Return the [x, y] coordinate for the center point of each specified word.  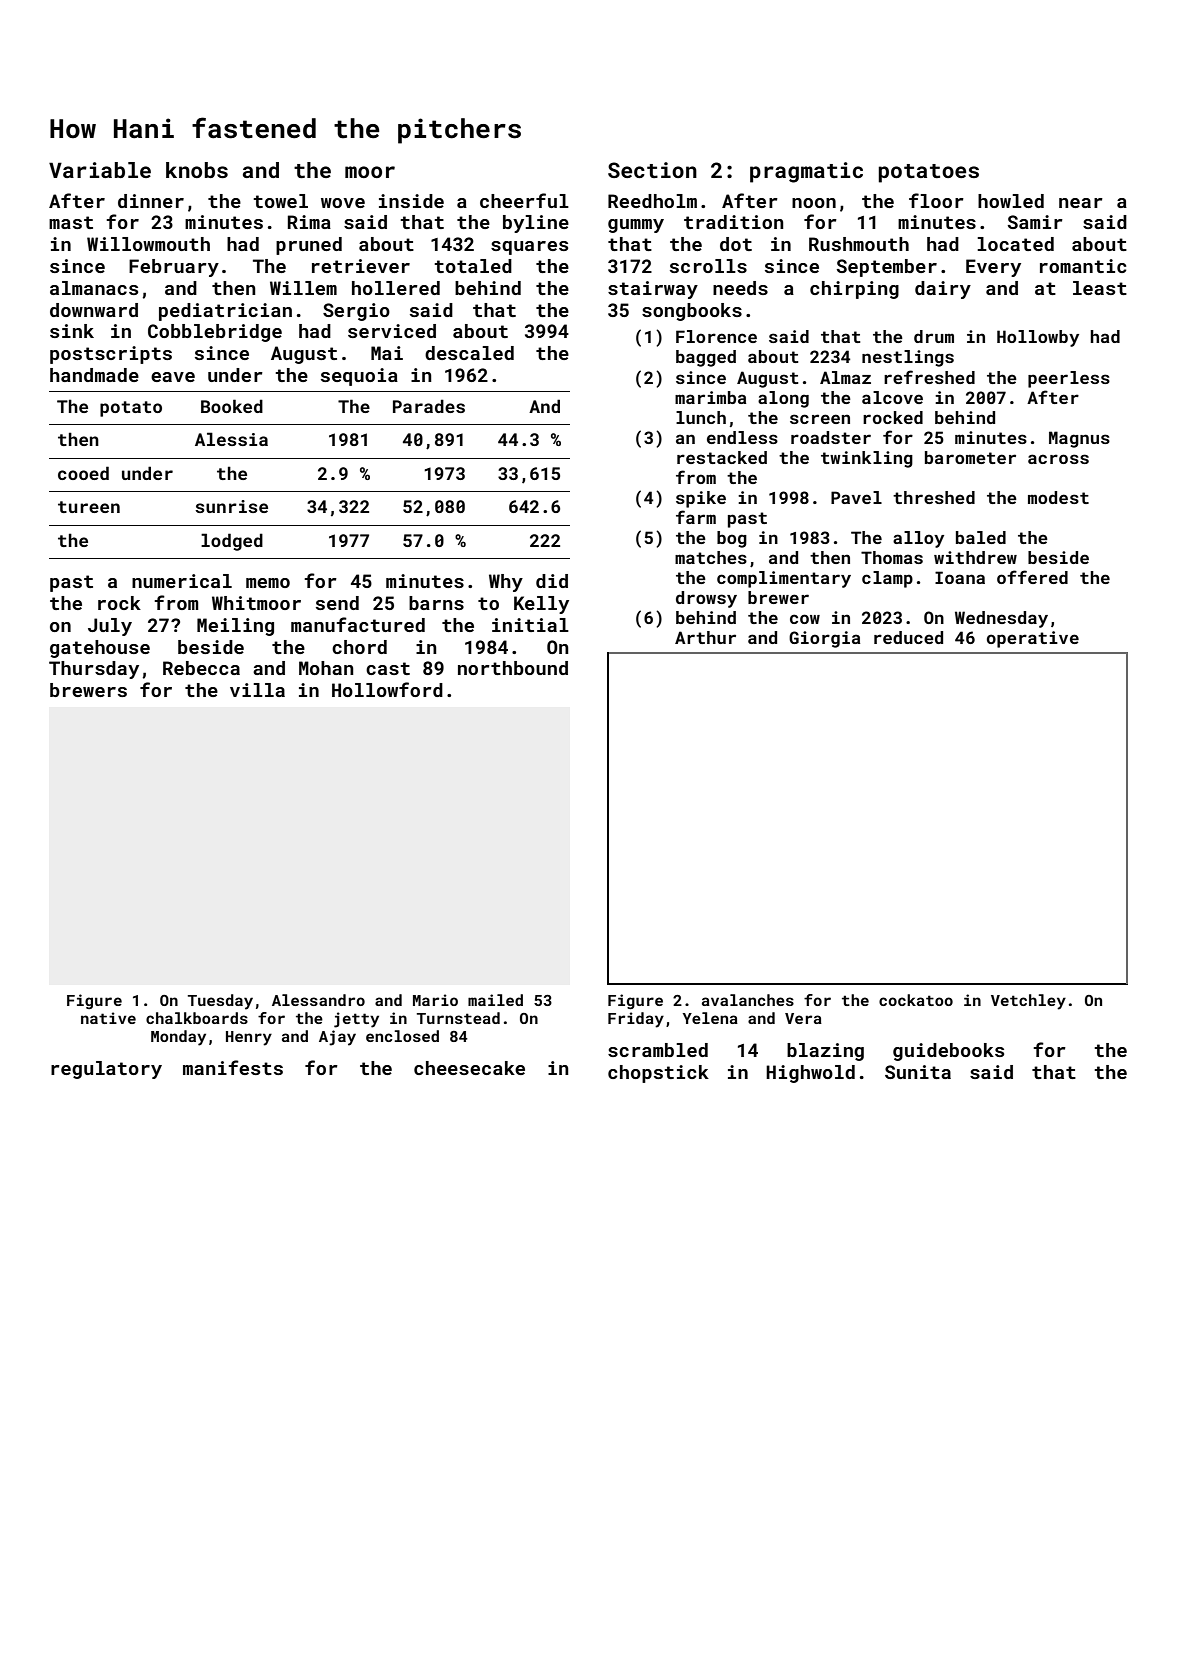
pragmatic [806, 172]
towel [280, 201]
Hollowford [387, 689]
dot [736, 244]
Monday [178, 1038]
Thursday [94, 670]
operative [1033, 639]
